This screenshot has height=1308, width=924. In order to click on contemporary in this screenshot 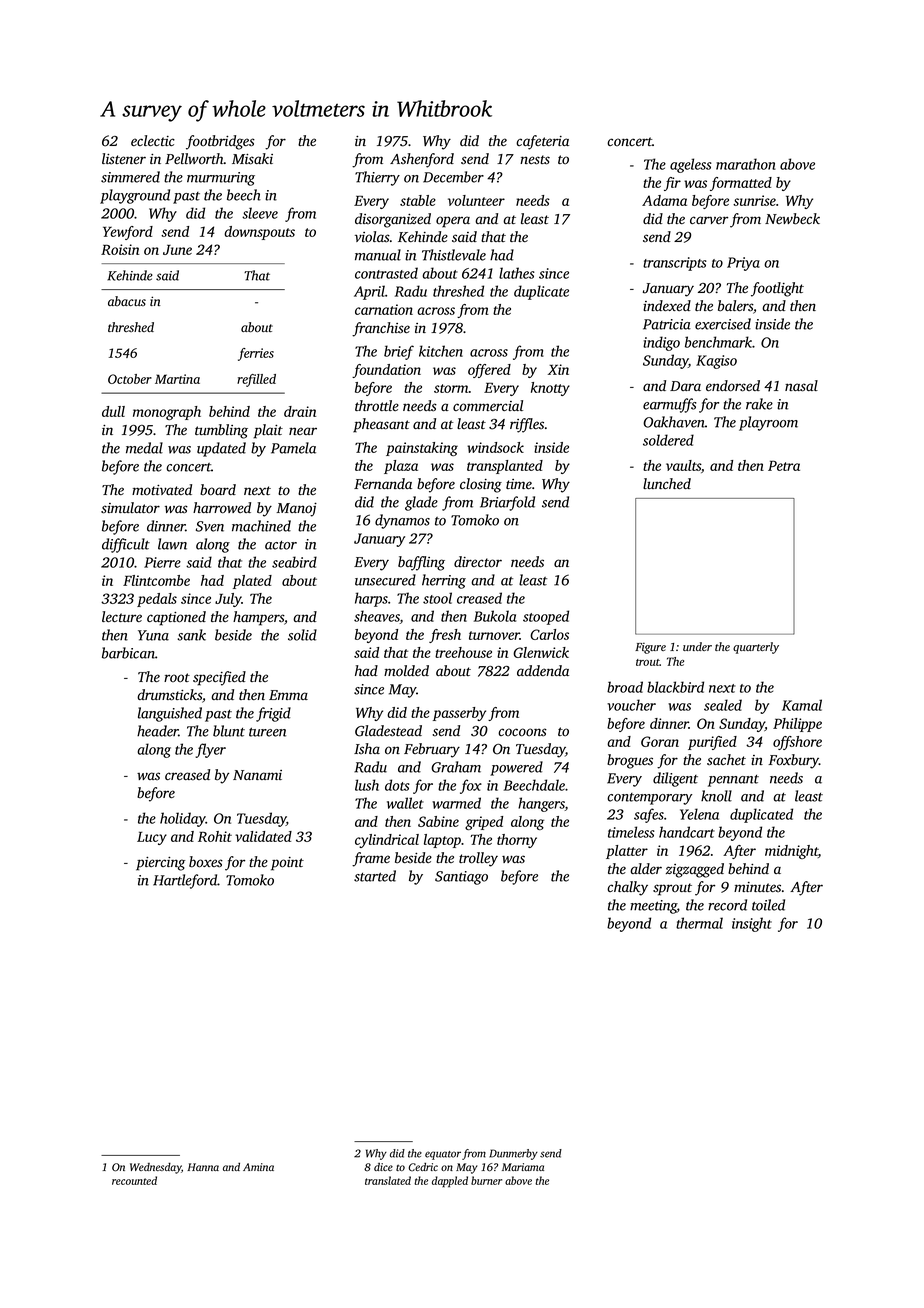, I will do `click(649, 799)`.
